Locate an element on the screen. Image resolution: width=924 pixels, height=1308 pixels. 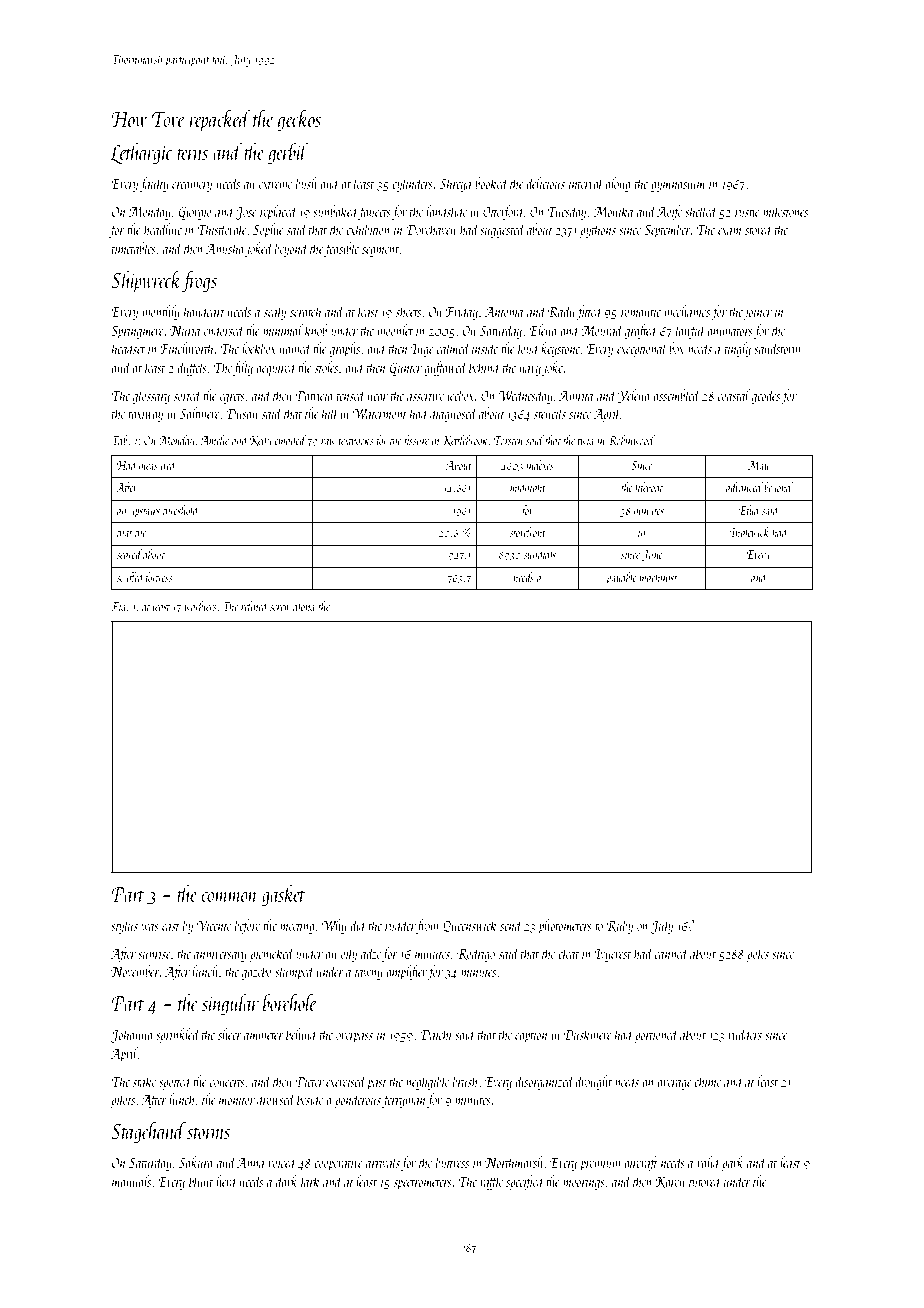
common is located at coordinates (229, 897).
